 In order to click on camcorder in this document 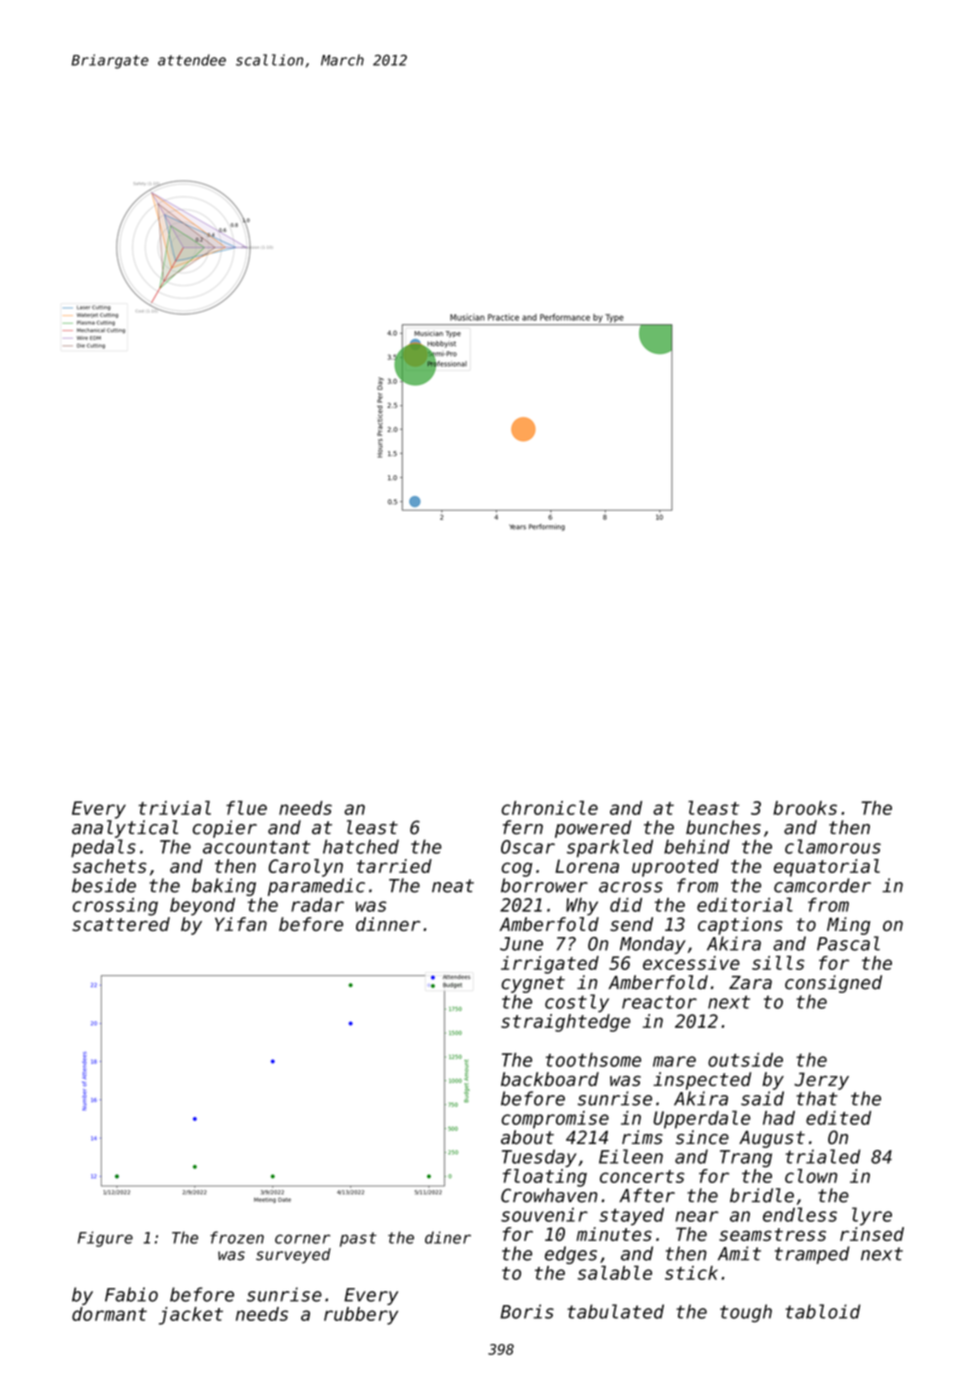, I will do `click(822, 885)`.
